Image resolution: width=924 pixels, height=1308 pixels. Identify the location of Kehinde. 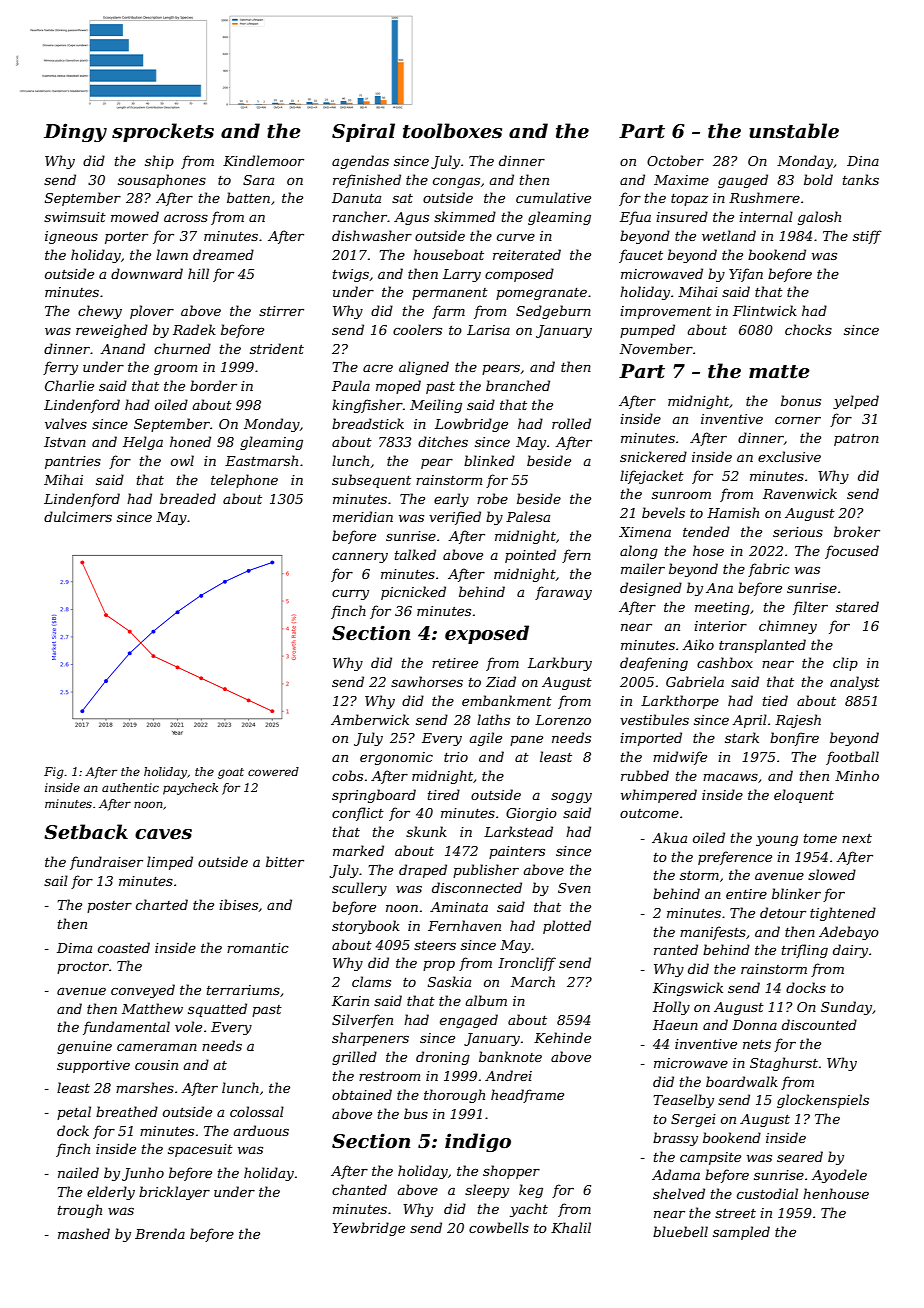
(562, 1037).
